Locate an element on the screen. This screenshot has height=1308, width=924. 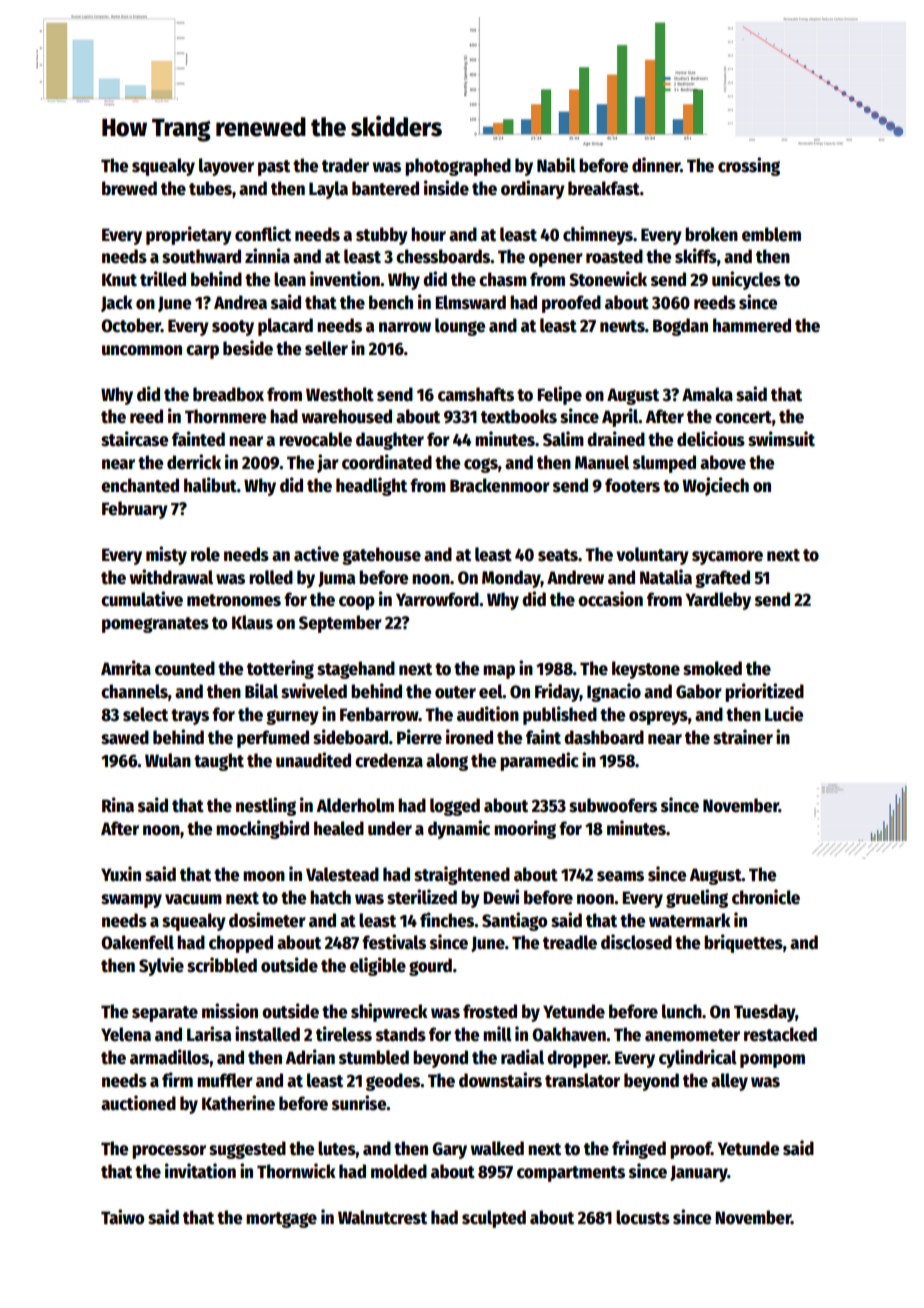
anemometer is located at coordinates (692, 1035).
